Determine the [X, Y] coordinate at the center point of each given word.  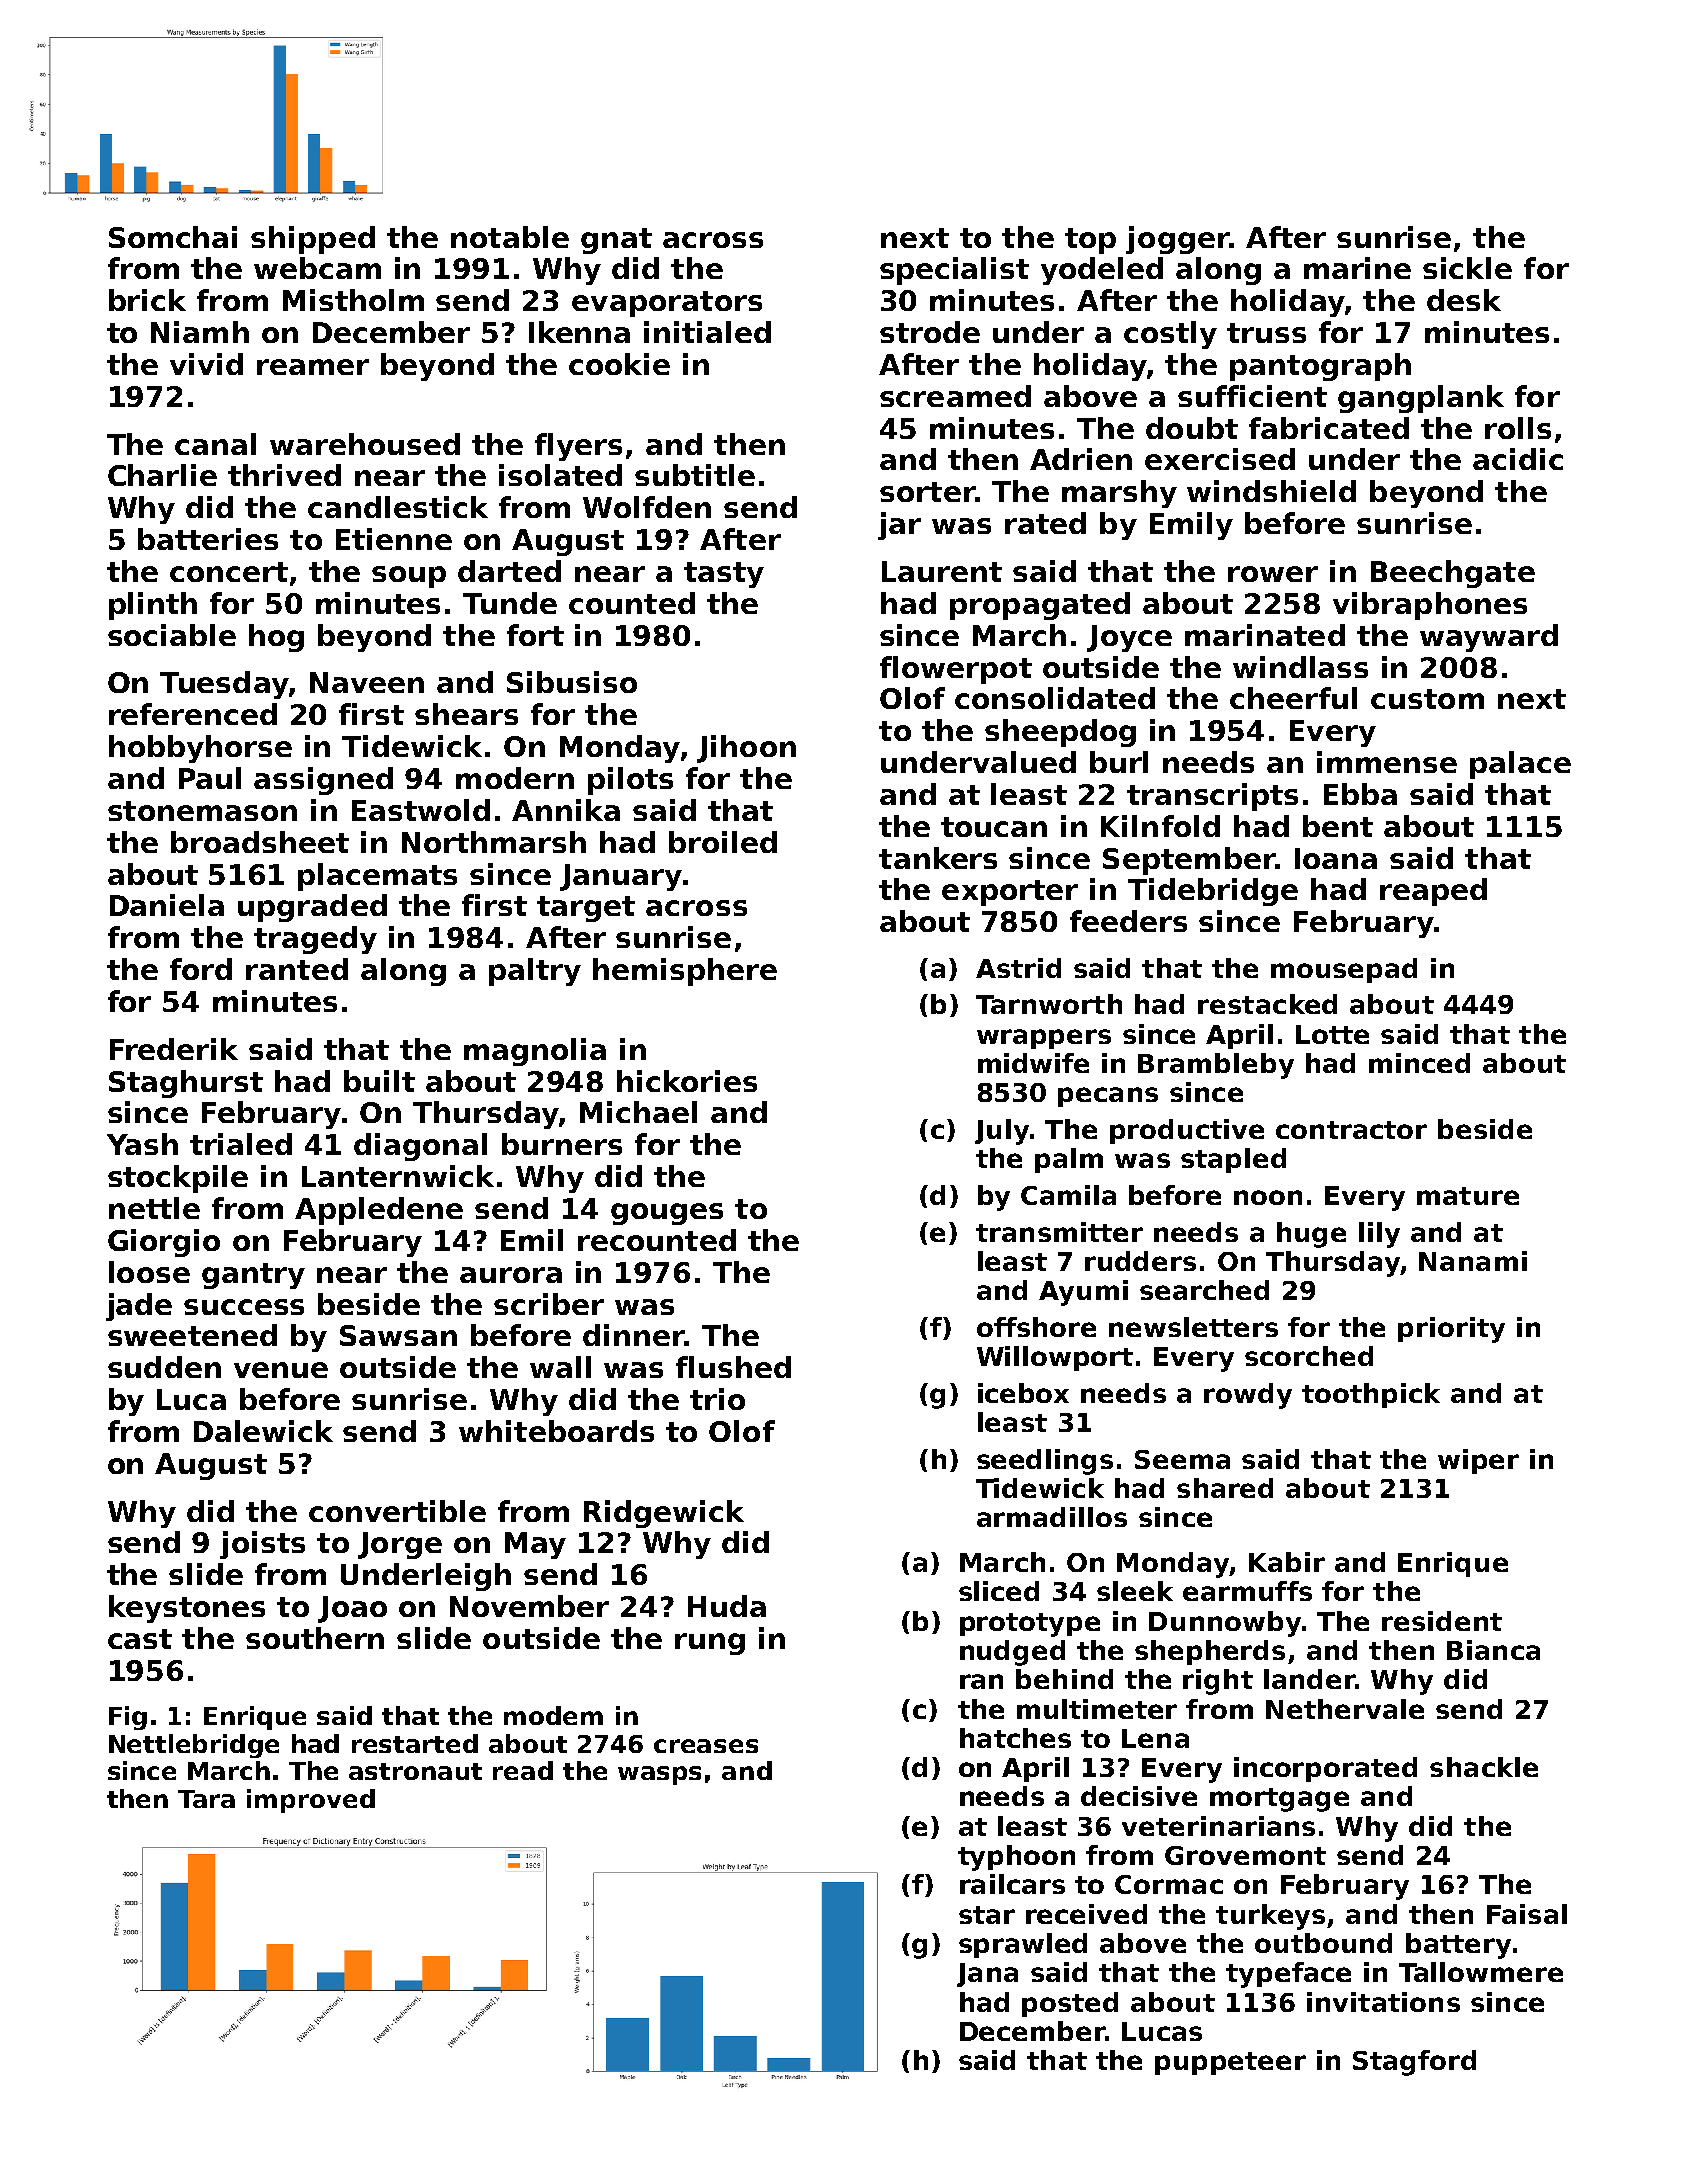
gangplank [1421, 399]
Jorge [400, 1545]
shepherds [1210, 1652]
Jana [987, 1975]
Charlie [162, 475]
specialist [954, 271]
